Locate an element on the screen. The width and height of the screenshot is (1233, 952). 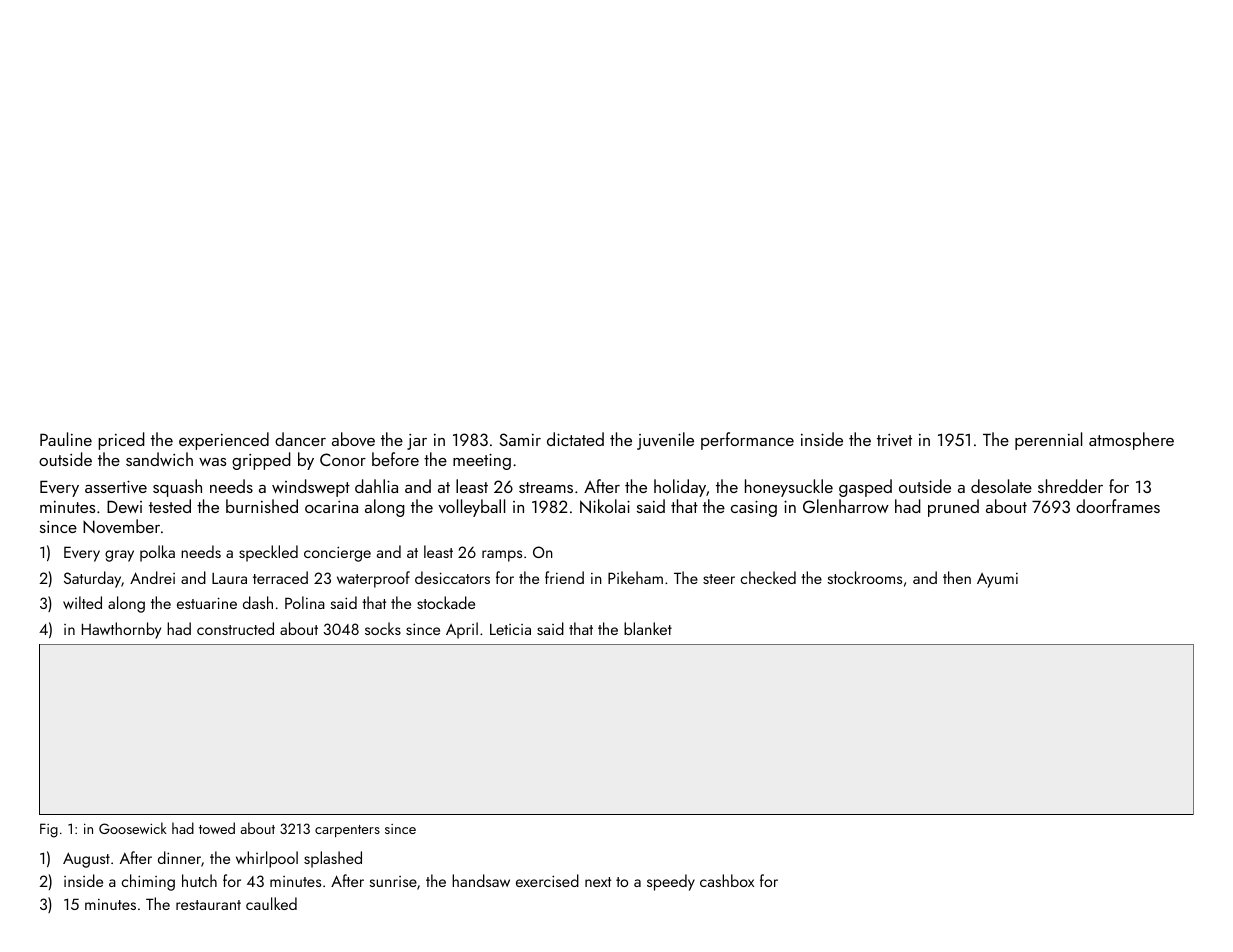
carpenters is located at coordinates (347, 831).
